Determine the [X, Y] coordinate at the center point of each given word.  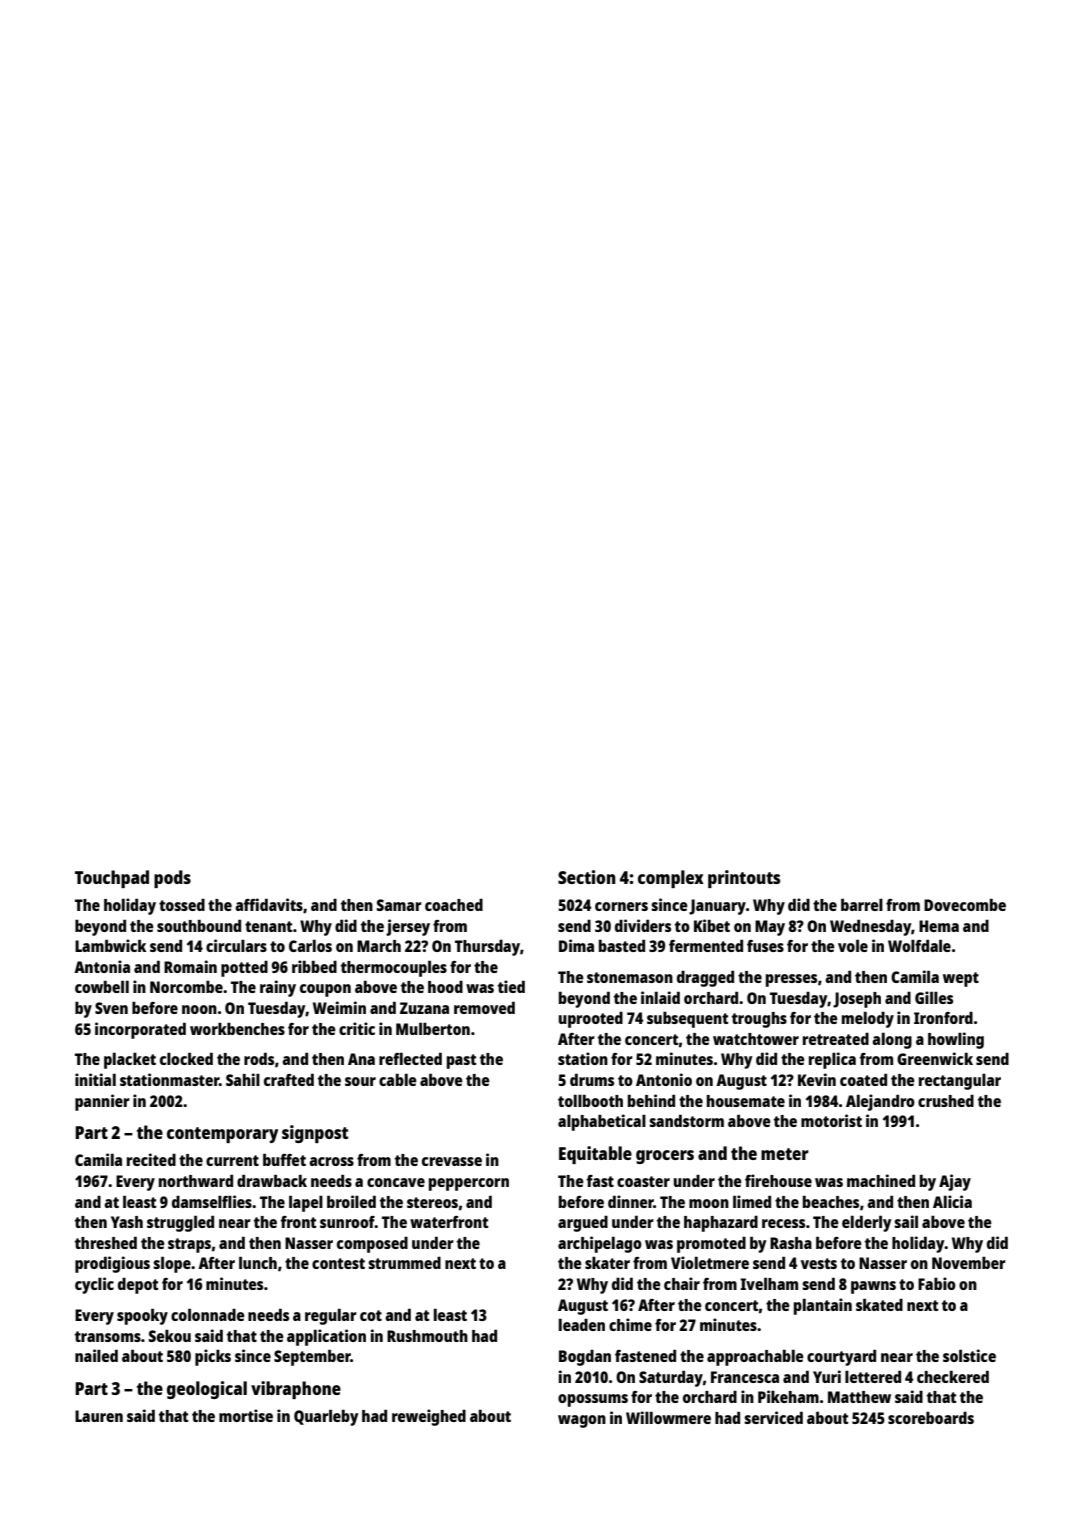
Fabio [937, 1283]
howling [956, 1040]
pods [172, 879]
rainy [278, 988]
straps [189, 1245]
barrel [862, 904]
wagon [582, 1421]
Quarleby [326, 1417]
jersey [408, 927]
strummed [404, 1263]
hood [445, 987]
